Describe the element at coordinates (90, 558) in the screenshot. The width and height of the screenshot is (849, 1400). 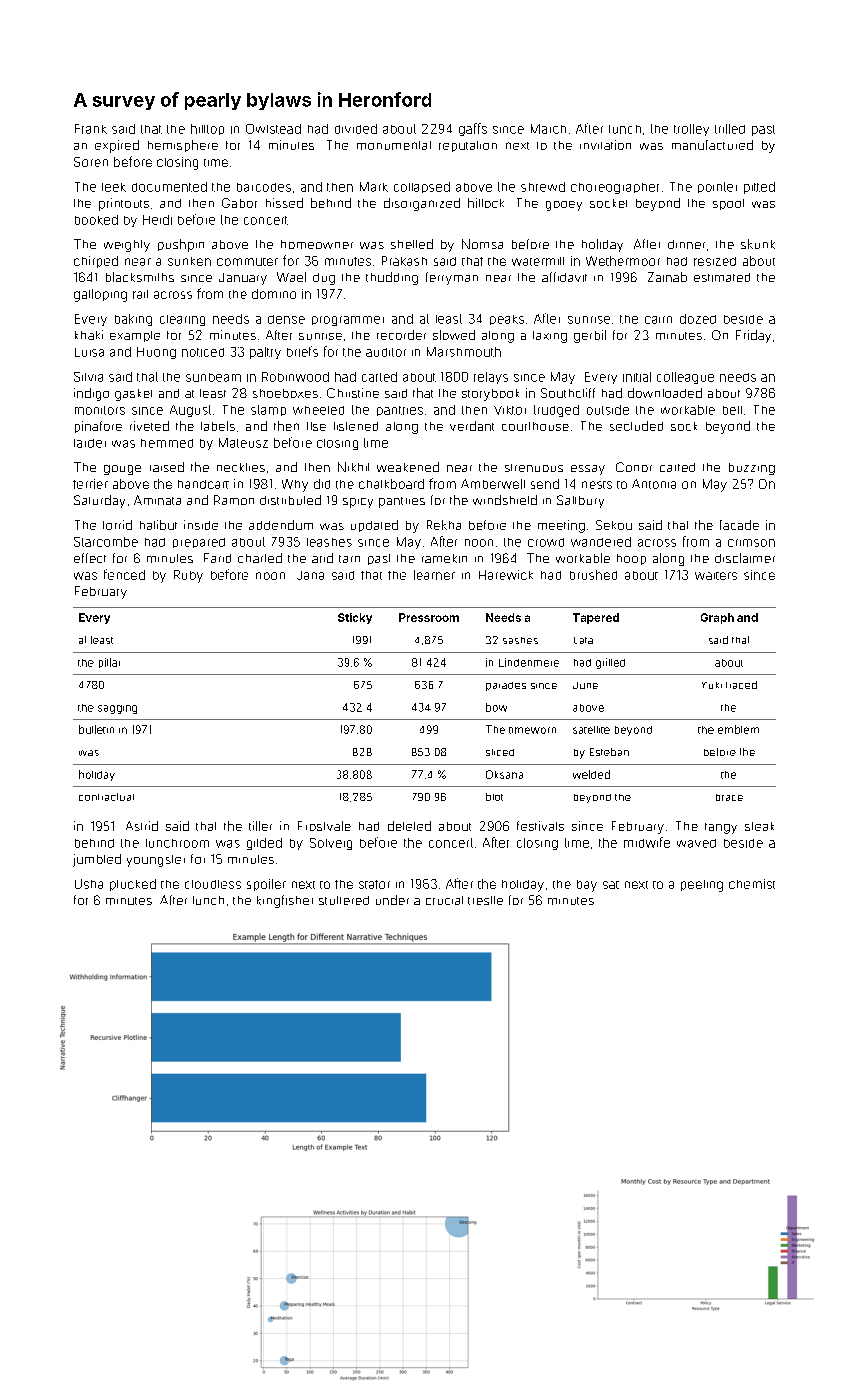
I see `effect` at that location.
